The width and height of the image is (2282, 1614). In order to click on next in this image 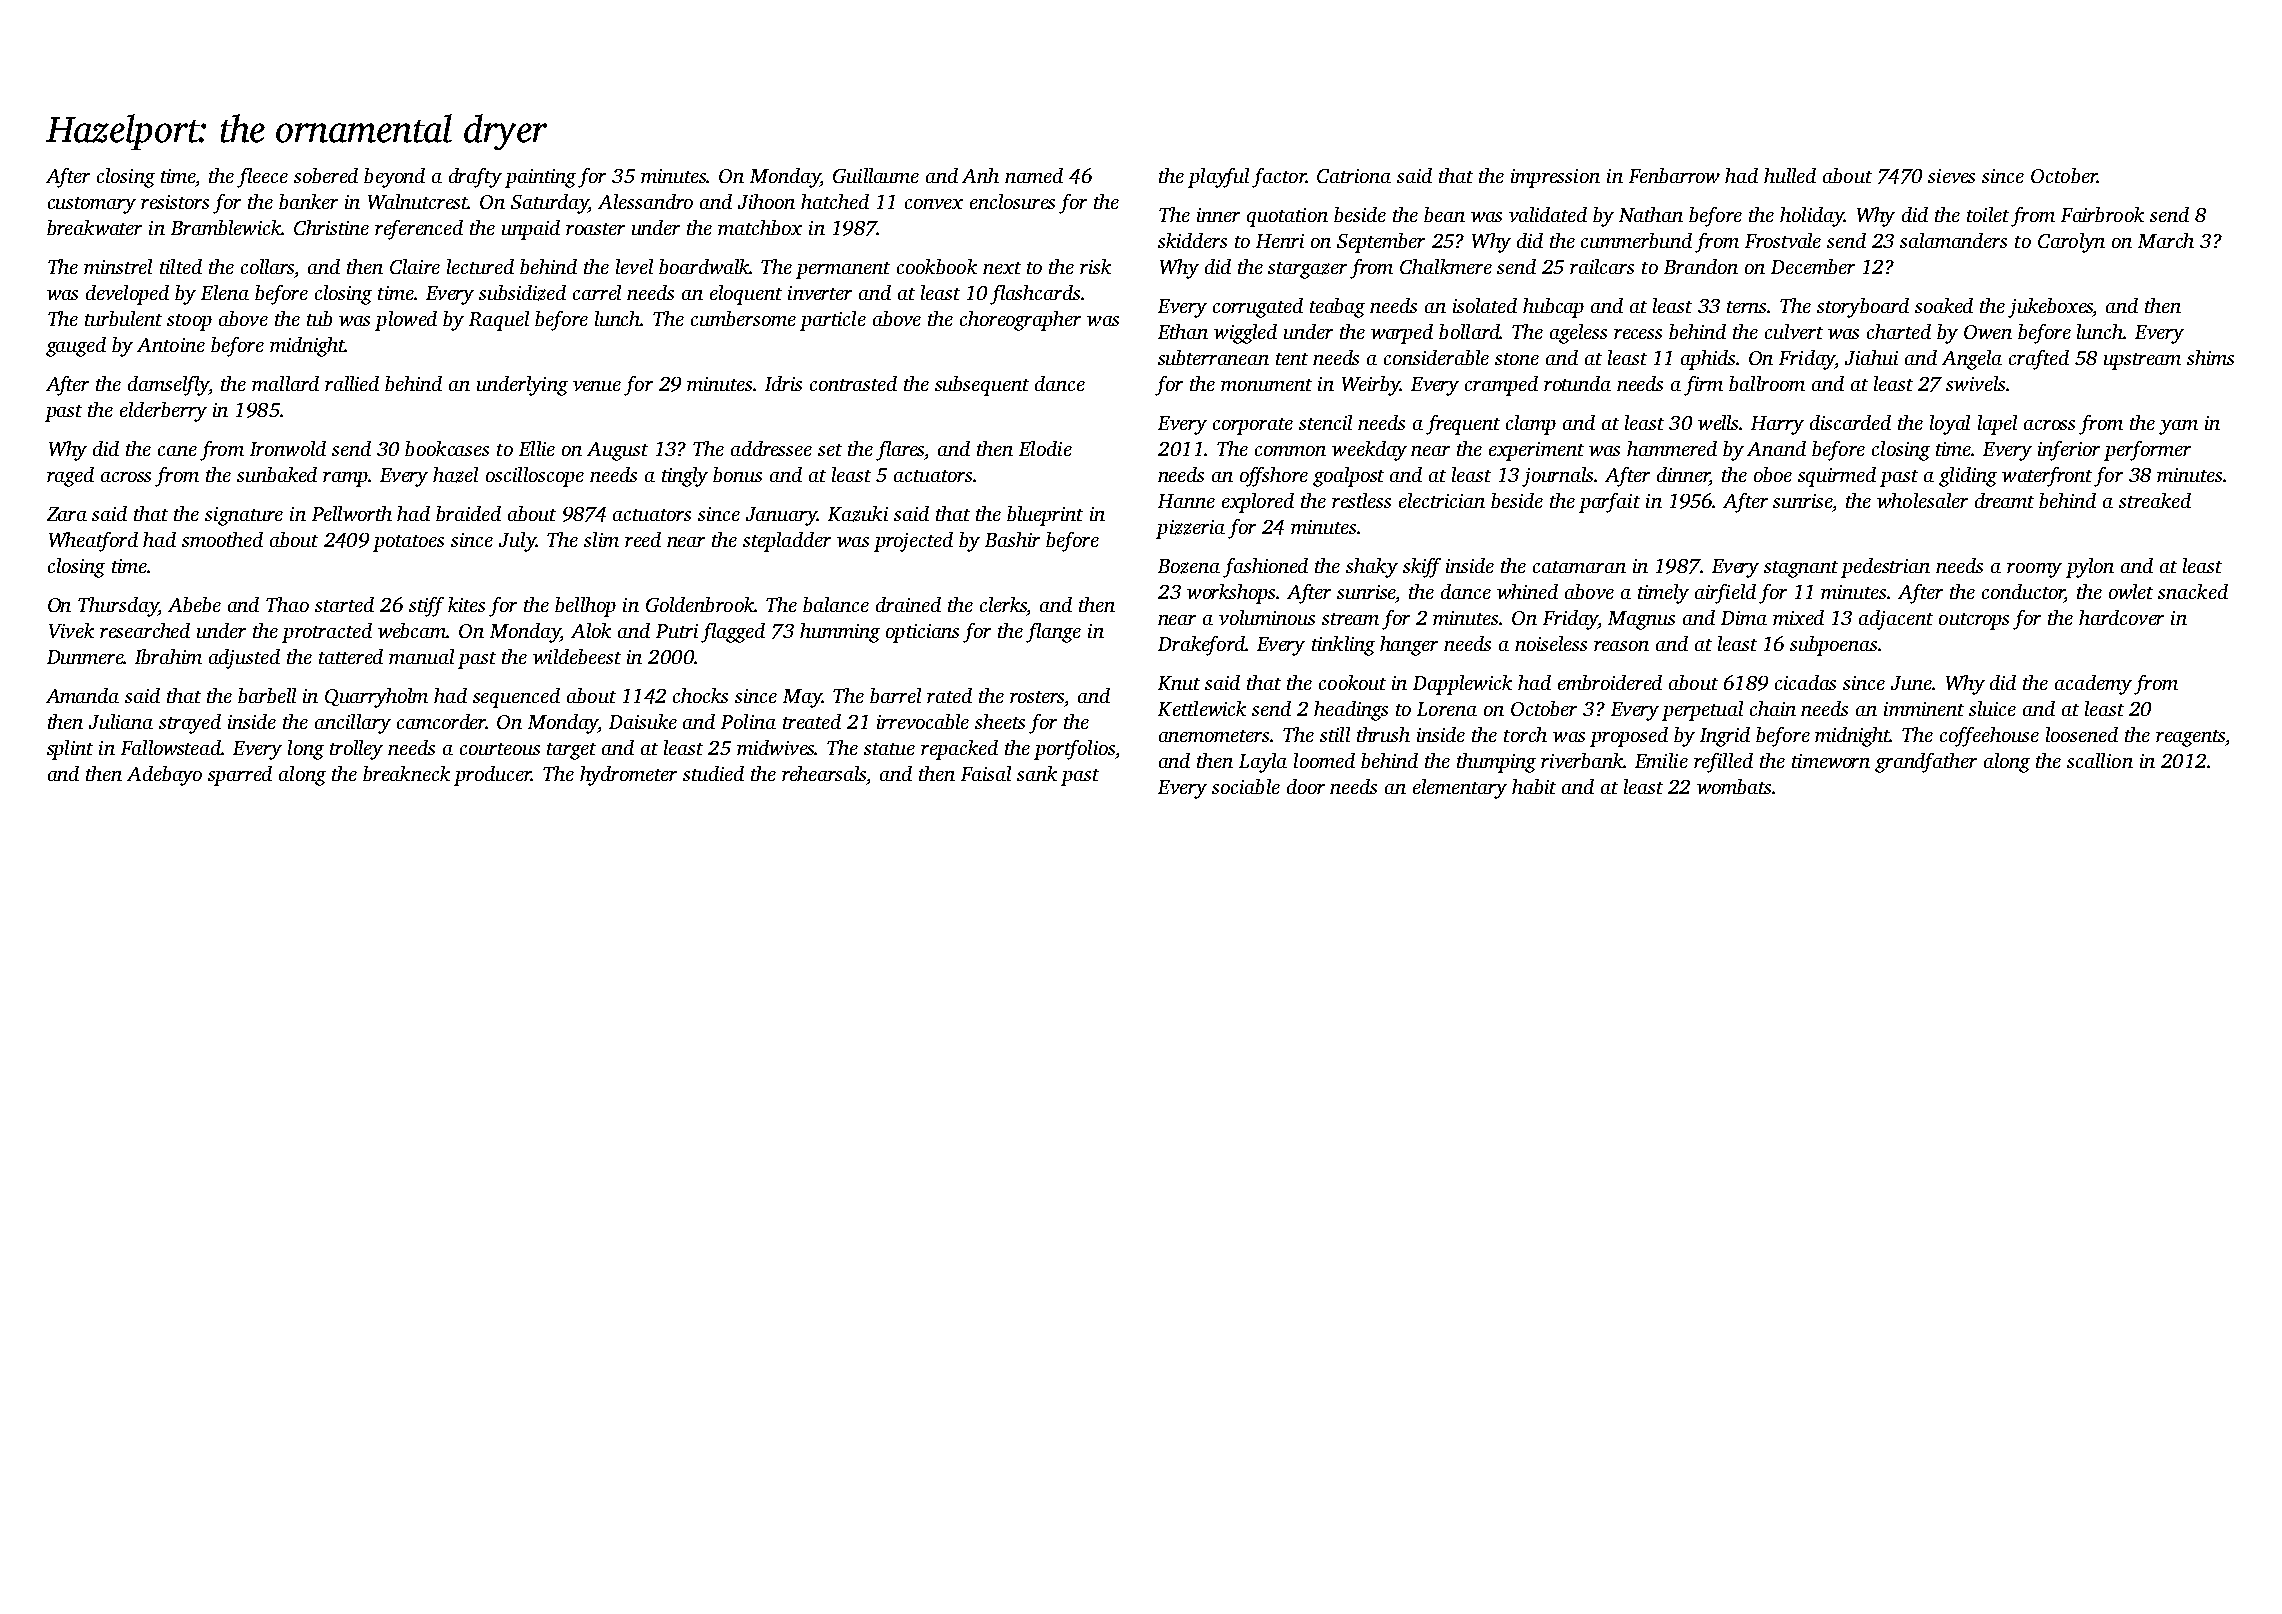, I will do `click(1002, 268)`.
